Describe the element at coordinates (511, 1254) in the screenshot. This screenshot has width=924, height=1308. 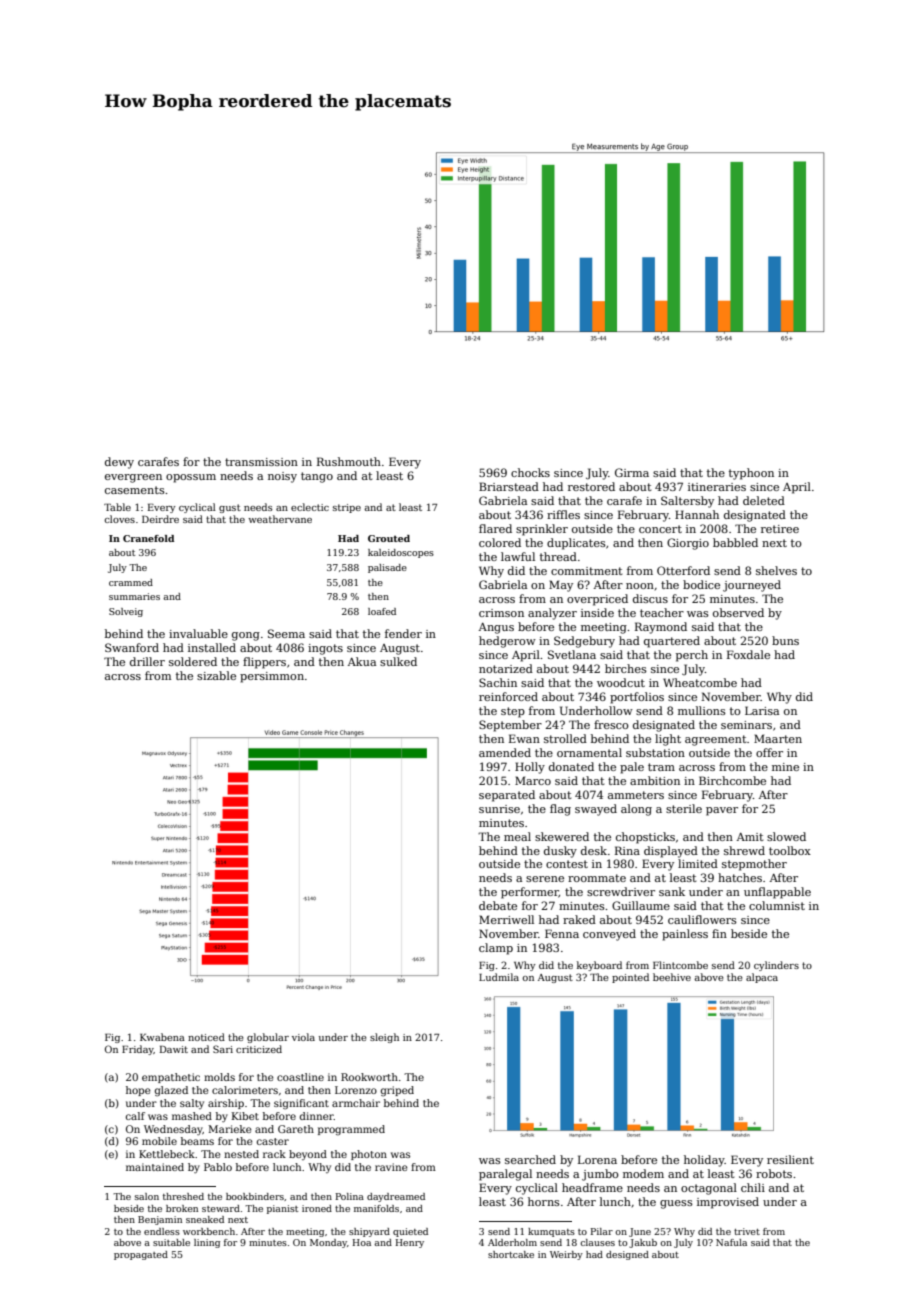
I see `shortcake` at that location.
